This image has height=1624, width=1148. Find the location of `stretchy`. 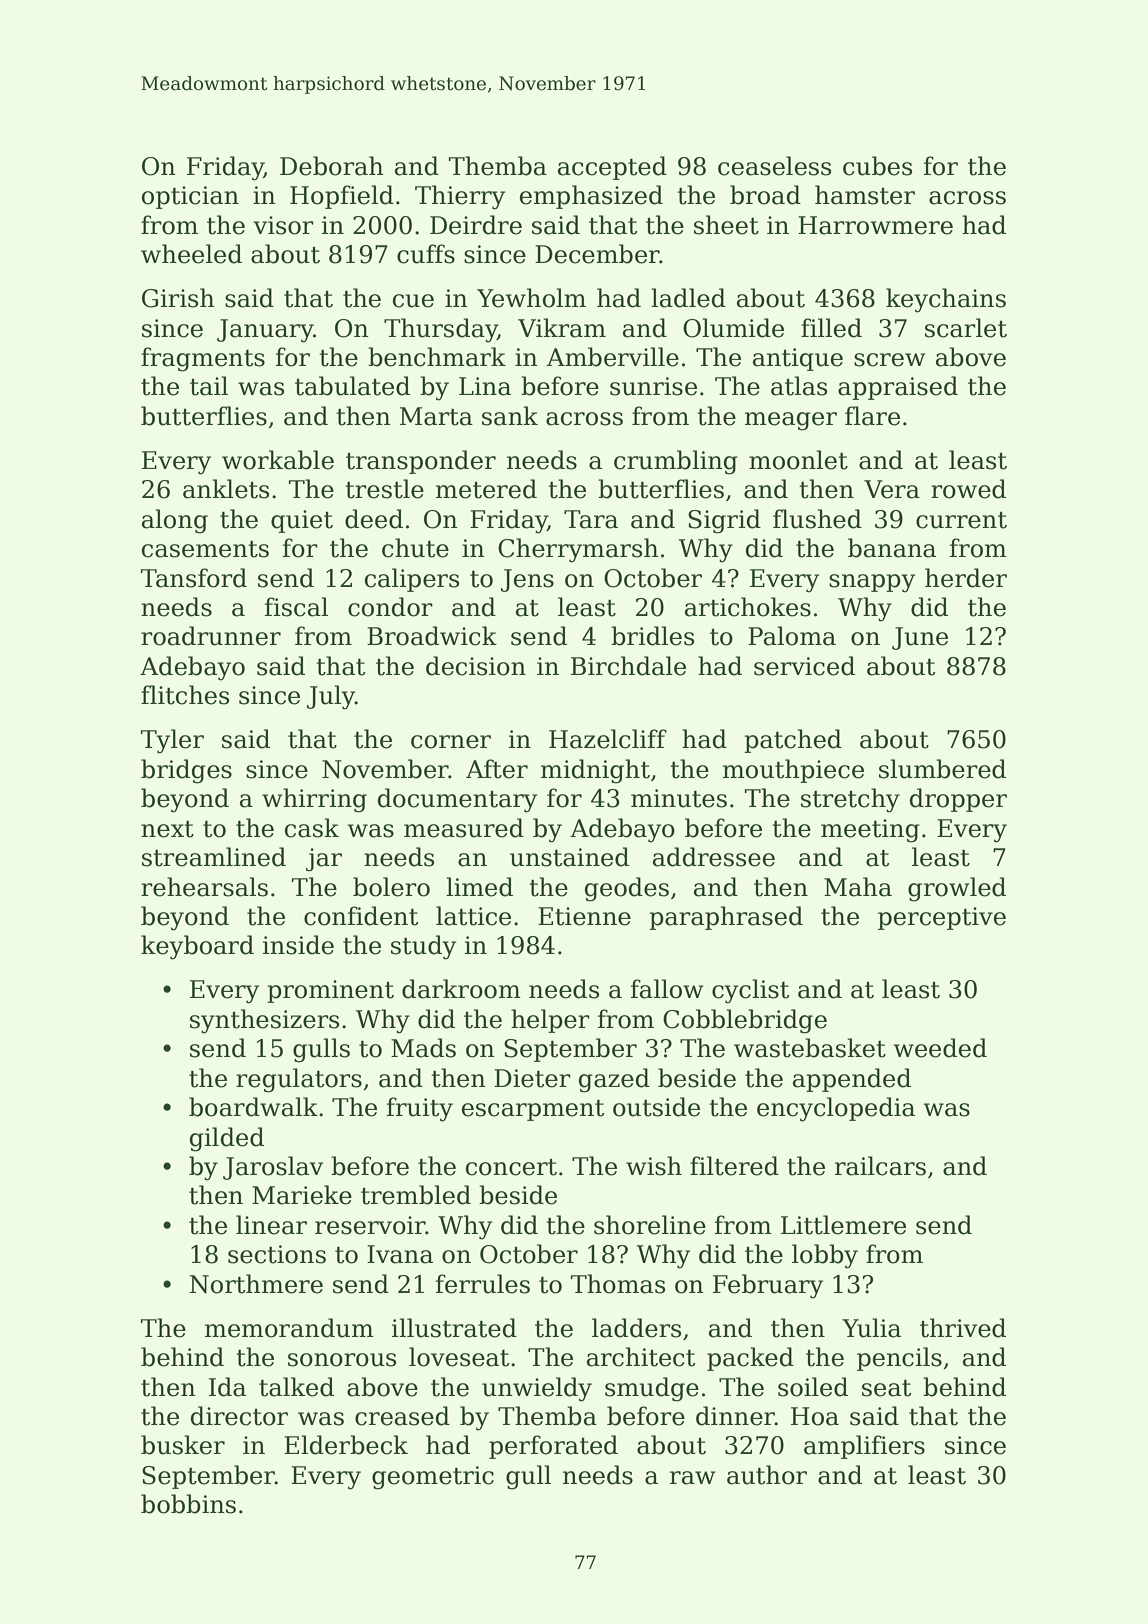

stretchy is located at coordinates (850, 800).
